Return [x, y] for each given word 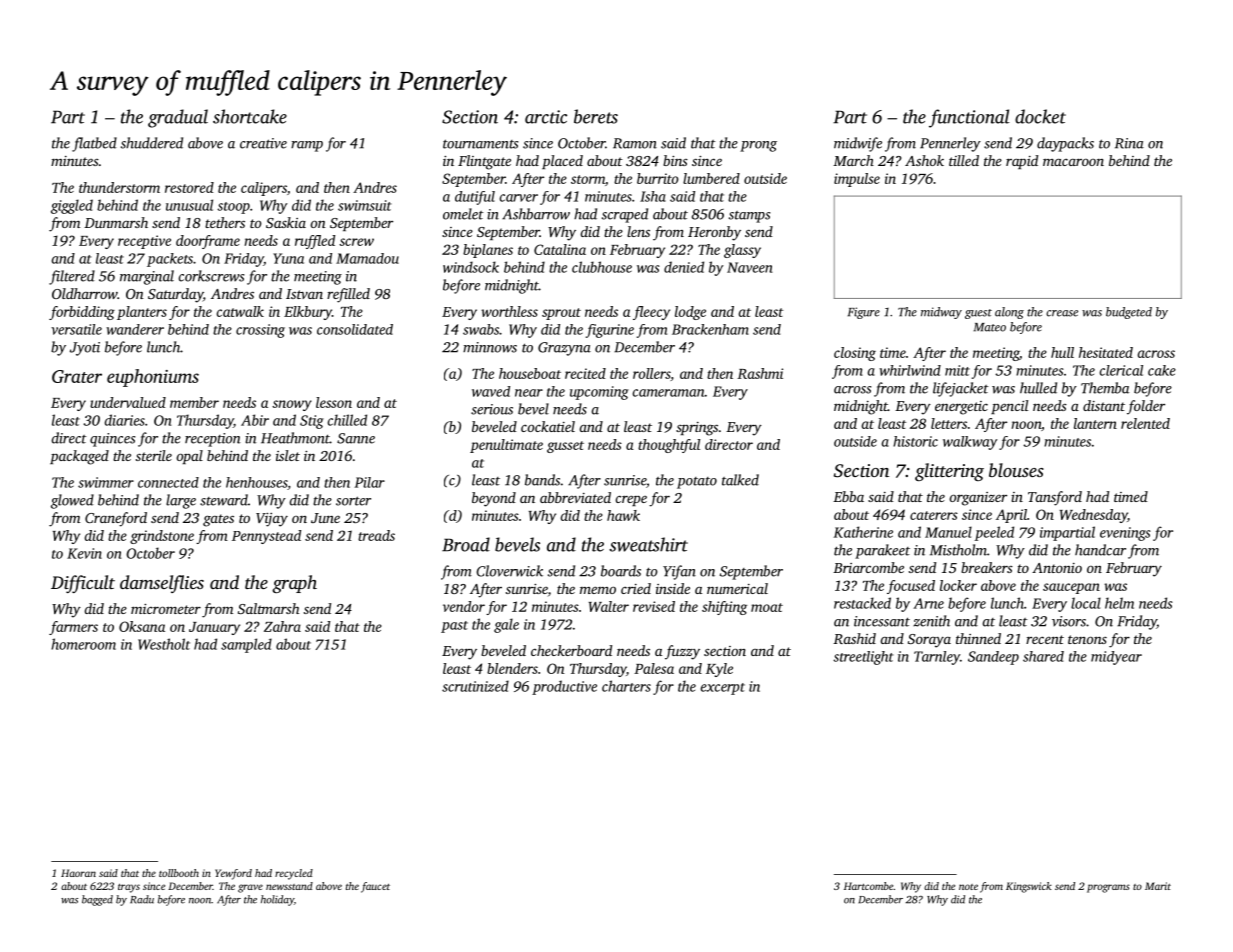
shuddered [152, 143]
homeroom [83, 644]
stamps [749, 217]
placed [562, 162]
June [325, 518]
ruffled [315, 242]
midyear [1116, 658]
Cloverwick [509, 571]
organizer [978, 499]
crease [1062, 313]
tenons [1087, 639]
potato [697, 483]
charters [626, 686]
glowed [72, 501]
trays [129, 888]
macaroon [1073, 162]
